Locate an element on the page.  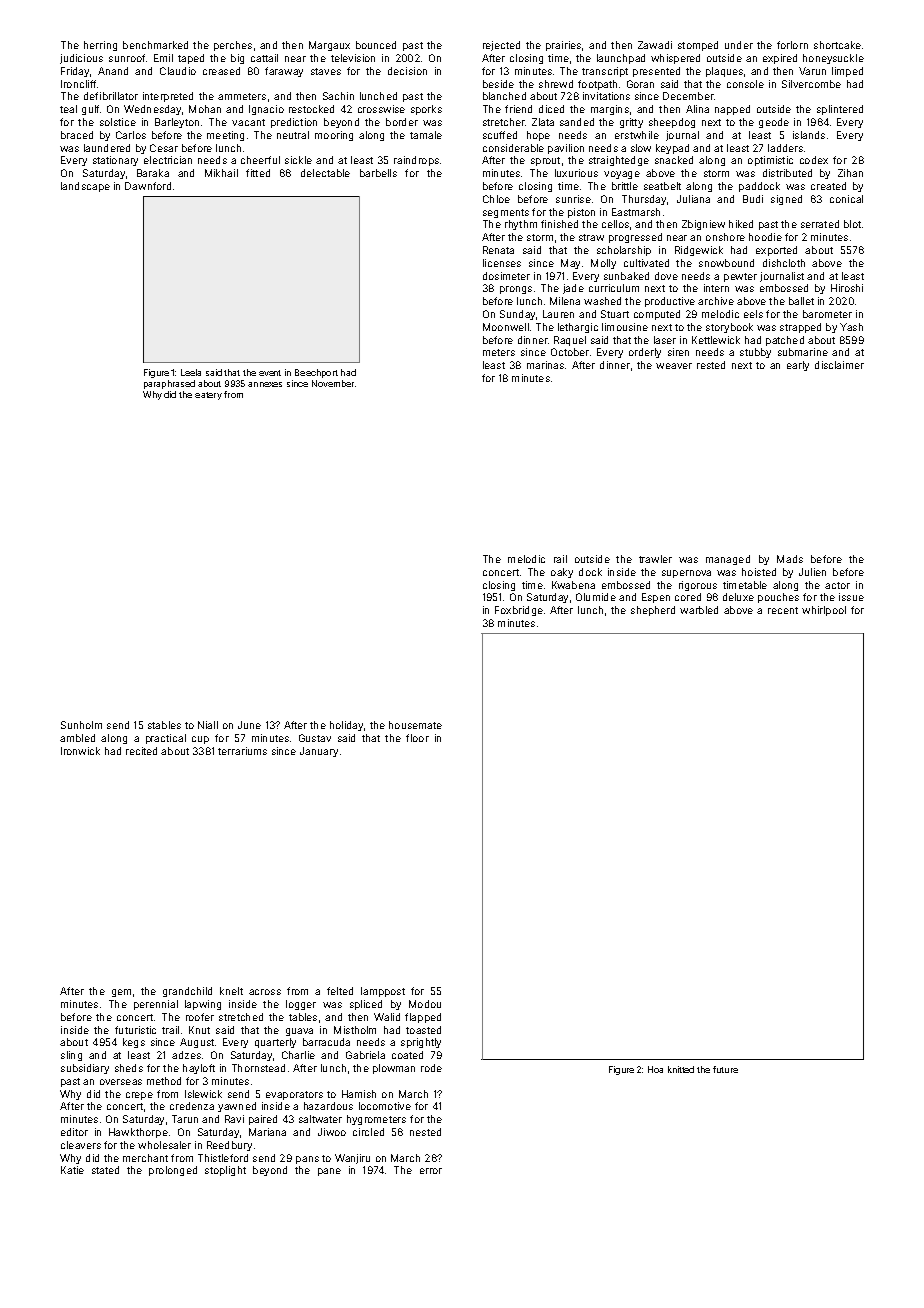
future is located at coordinates (725, 1069).
